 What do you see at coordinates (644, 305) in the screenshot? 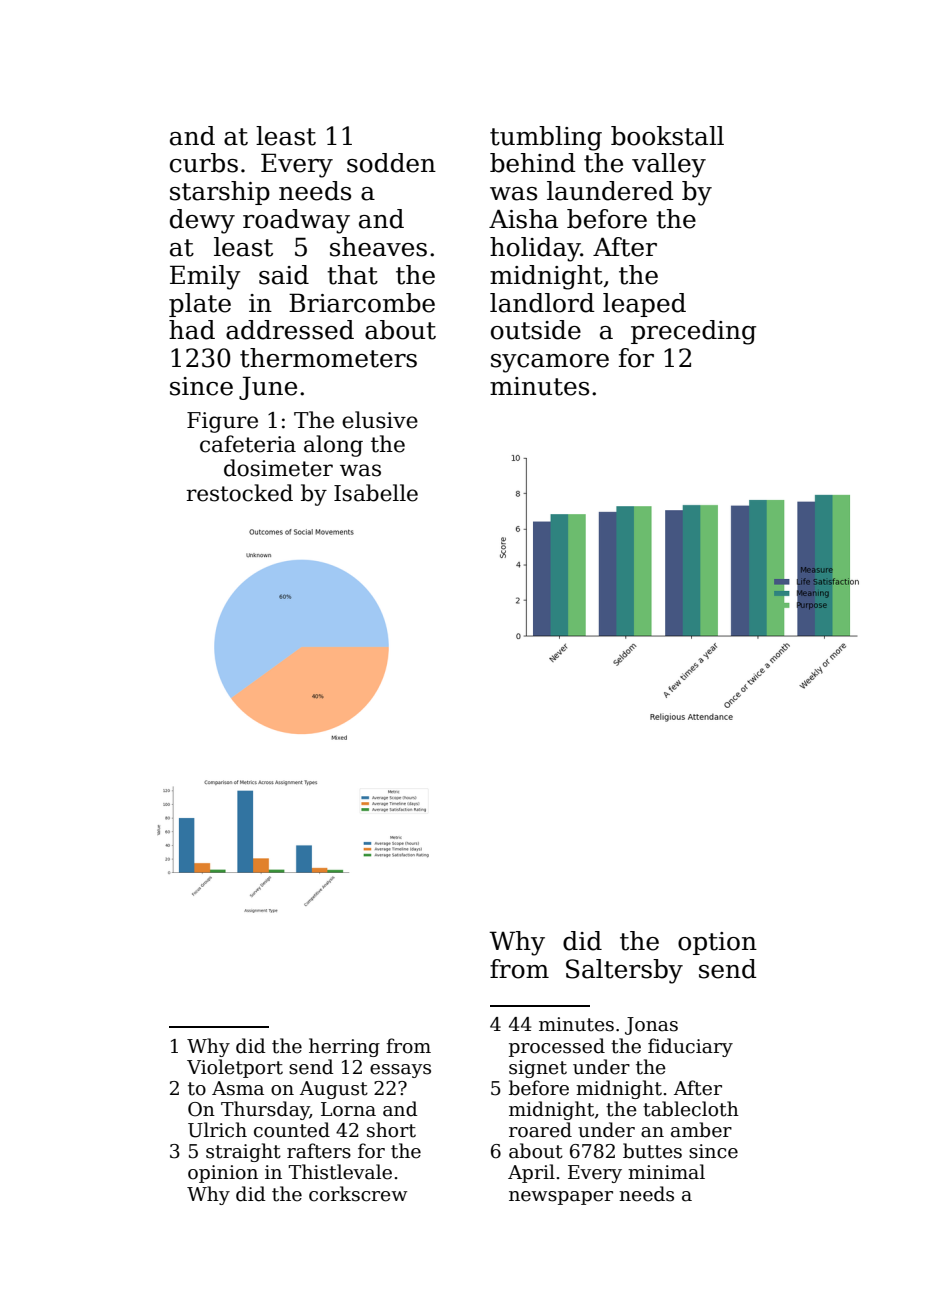
I see `leaped` at bounding box center [644, 305].
